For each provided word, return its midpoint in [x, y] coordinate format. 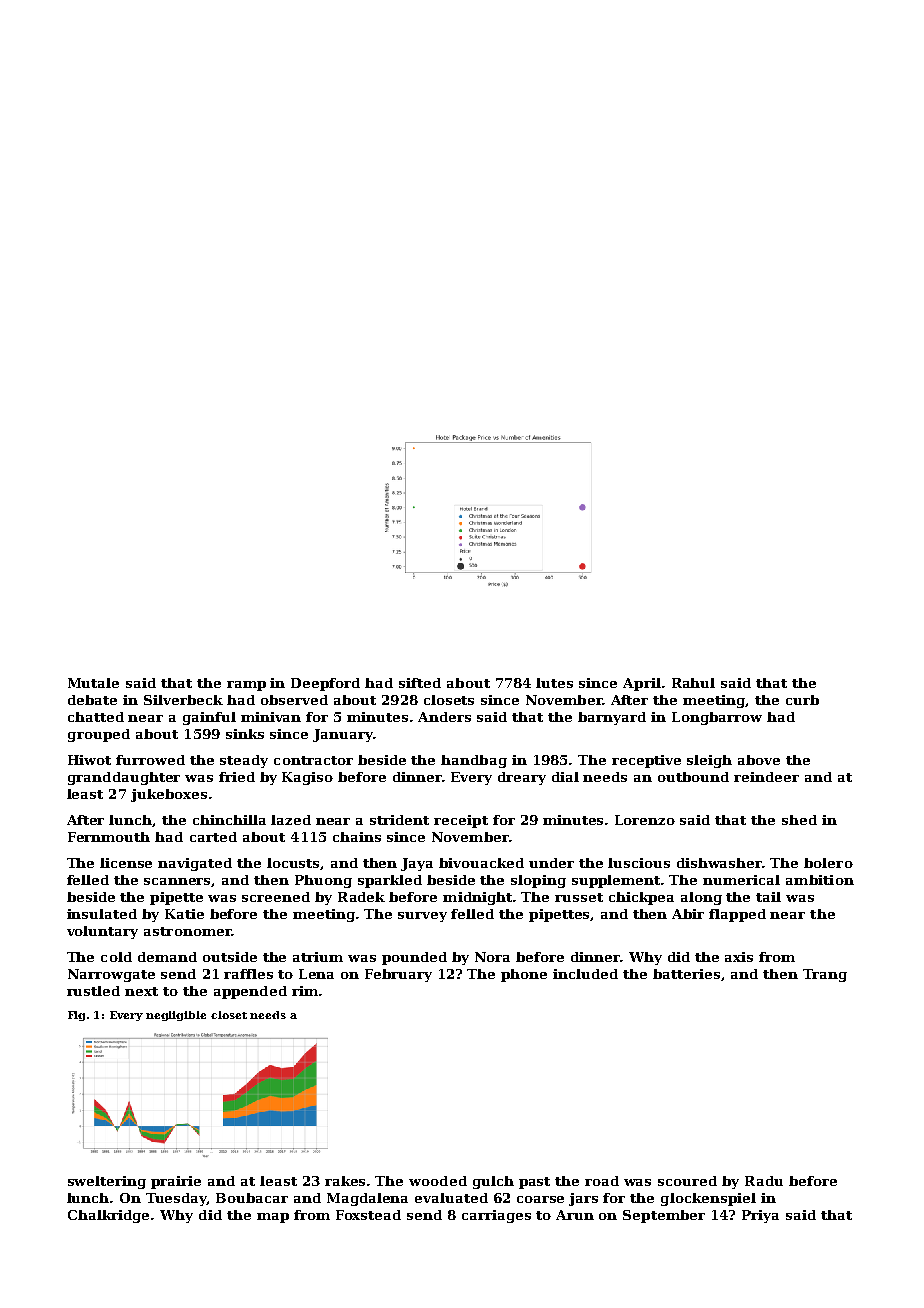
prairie [176, 1182]
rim [305, 991]
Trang [825, 975]
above [759, 760]
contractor [313, 760]
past [534, 1183]
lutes [554, 683]
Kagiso [307, 778]
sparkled [390, 881]
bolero [828, 863]
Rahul [693, 683]
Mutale [93, 683]
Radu [764, 1181]
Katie [184, 914]
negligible [176, 1016]
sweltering [107, 1182]
